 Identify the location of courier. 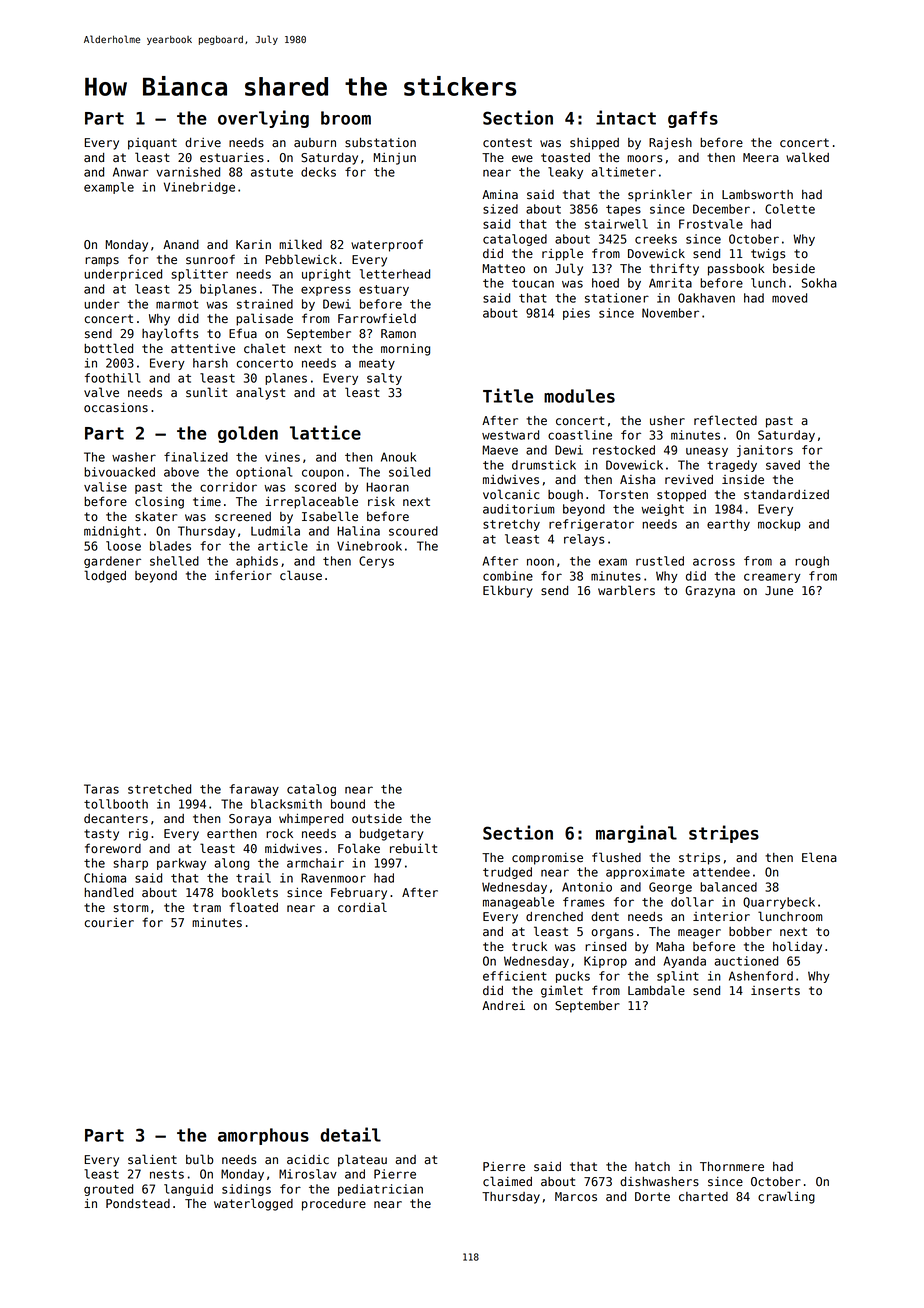
(109, 923).
